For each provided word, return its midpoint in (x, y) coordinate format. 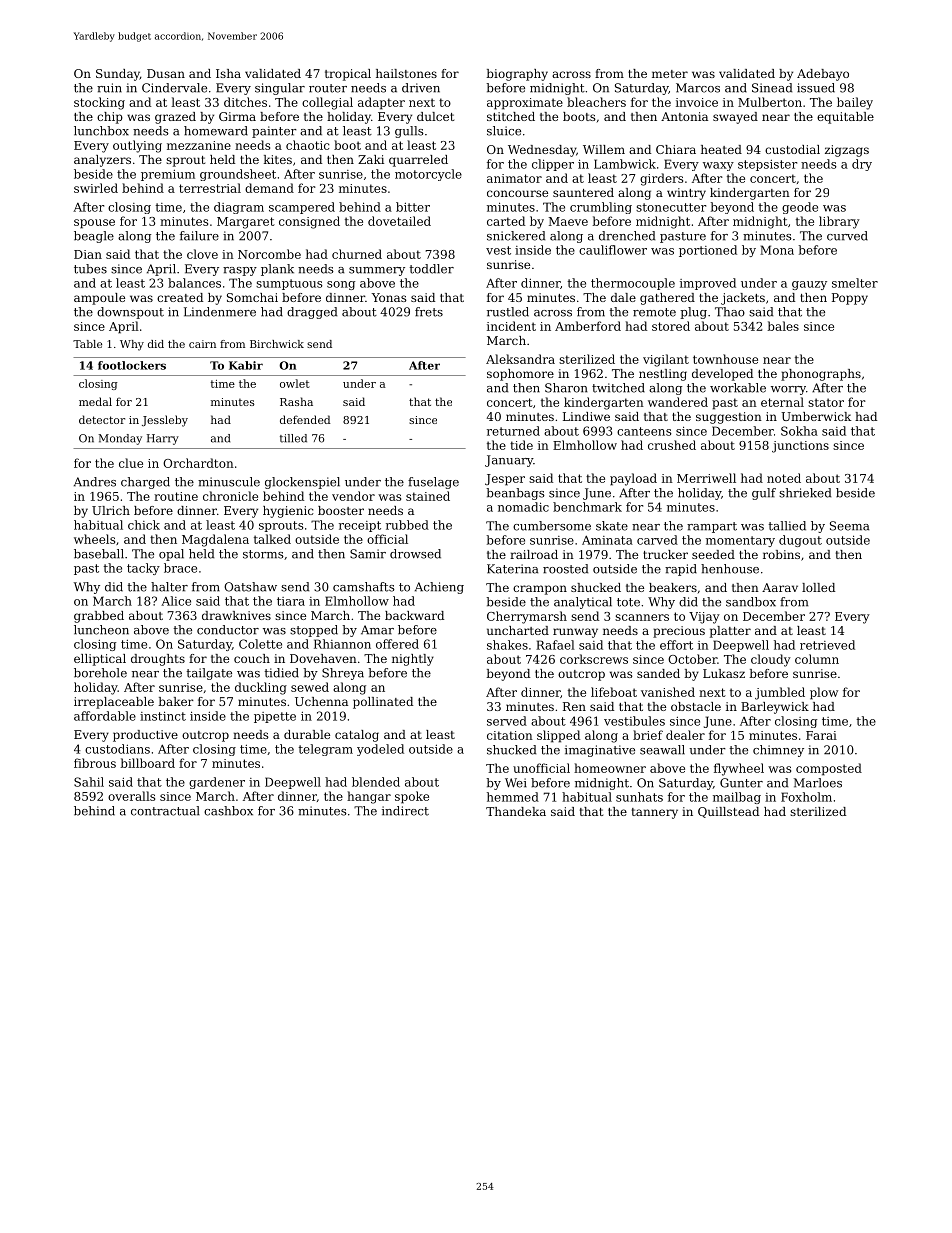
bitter (413, 207)
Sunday (118, 75)
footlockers (132, 365)
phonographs (821, 375)
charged (145, 483)
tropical (348, 75)
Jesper (505, 480)
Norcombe (269, 254)
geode (800, 208)
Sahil (89, 782)
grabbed (99, 617)
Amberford (588, 326)
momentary (740, 541)
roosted (565, 569)
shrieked (805, 493)
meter (670, 74)
